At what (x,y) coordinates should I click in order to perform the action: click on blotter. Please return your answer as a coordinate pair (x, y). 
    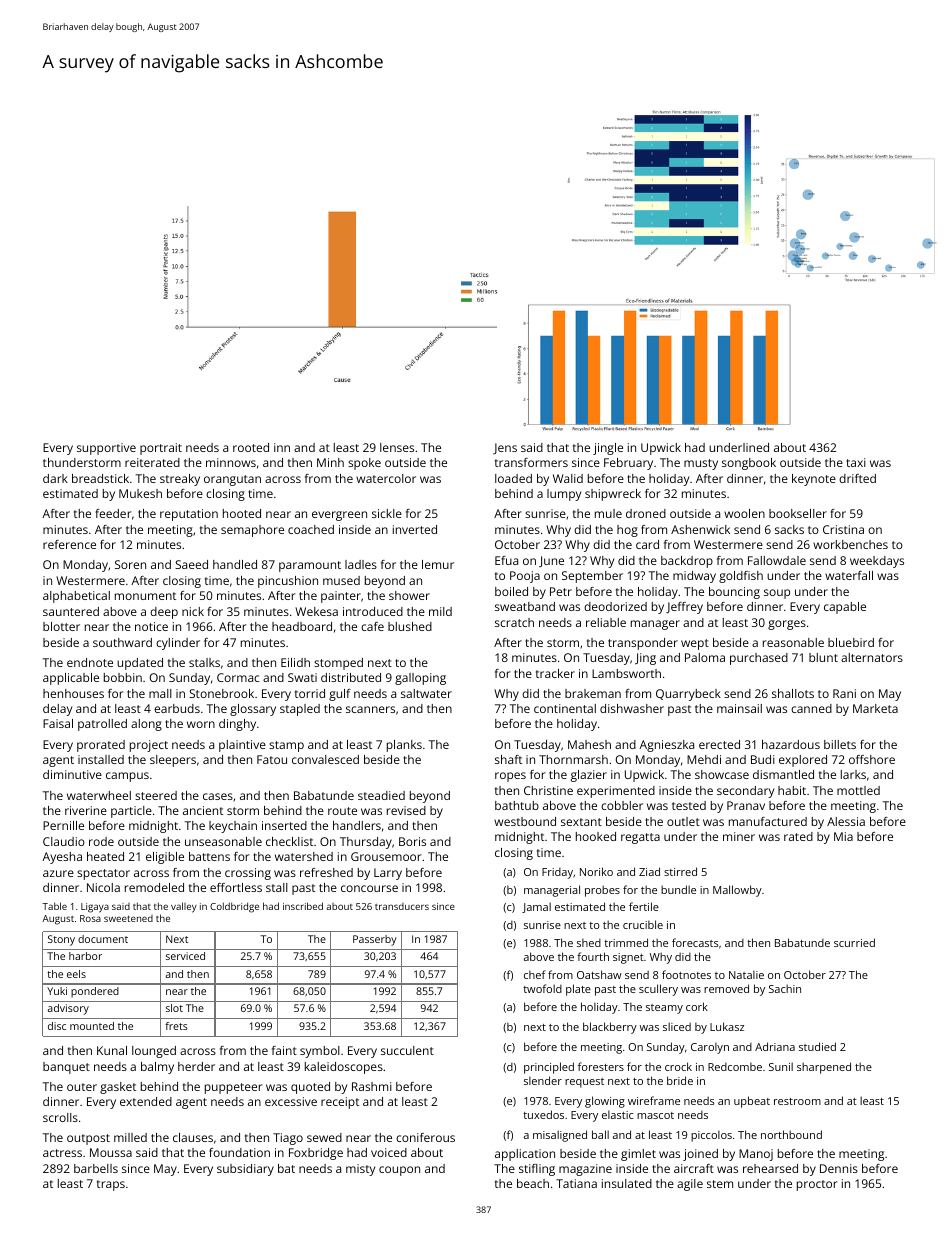
    Looking at the image, I should click on (61, 626).
